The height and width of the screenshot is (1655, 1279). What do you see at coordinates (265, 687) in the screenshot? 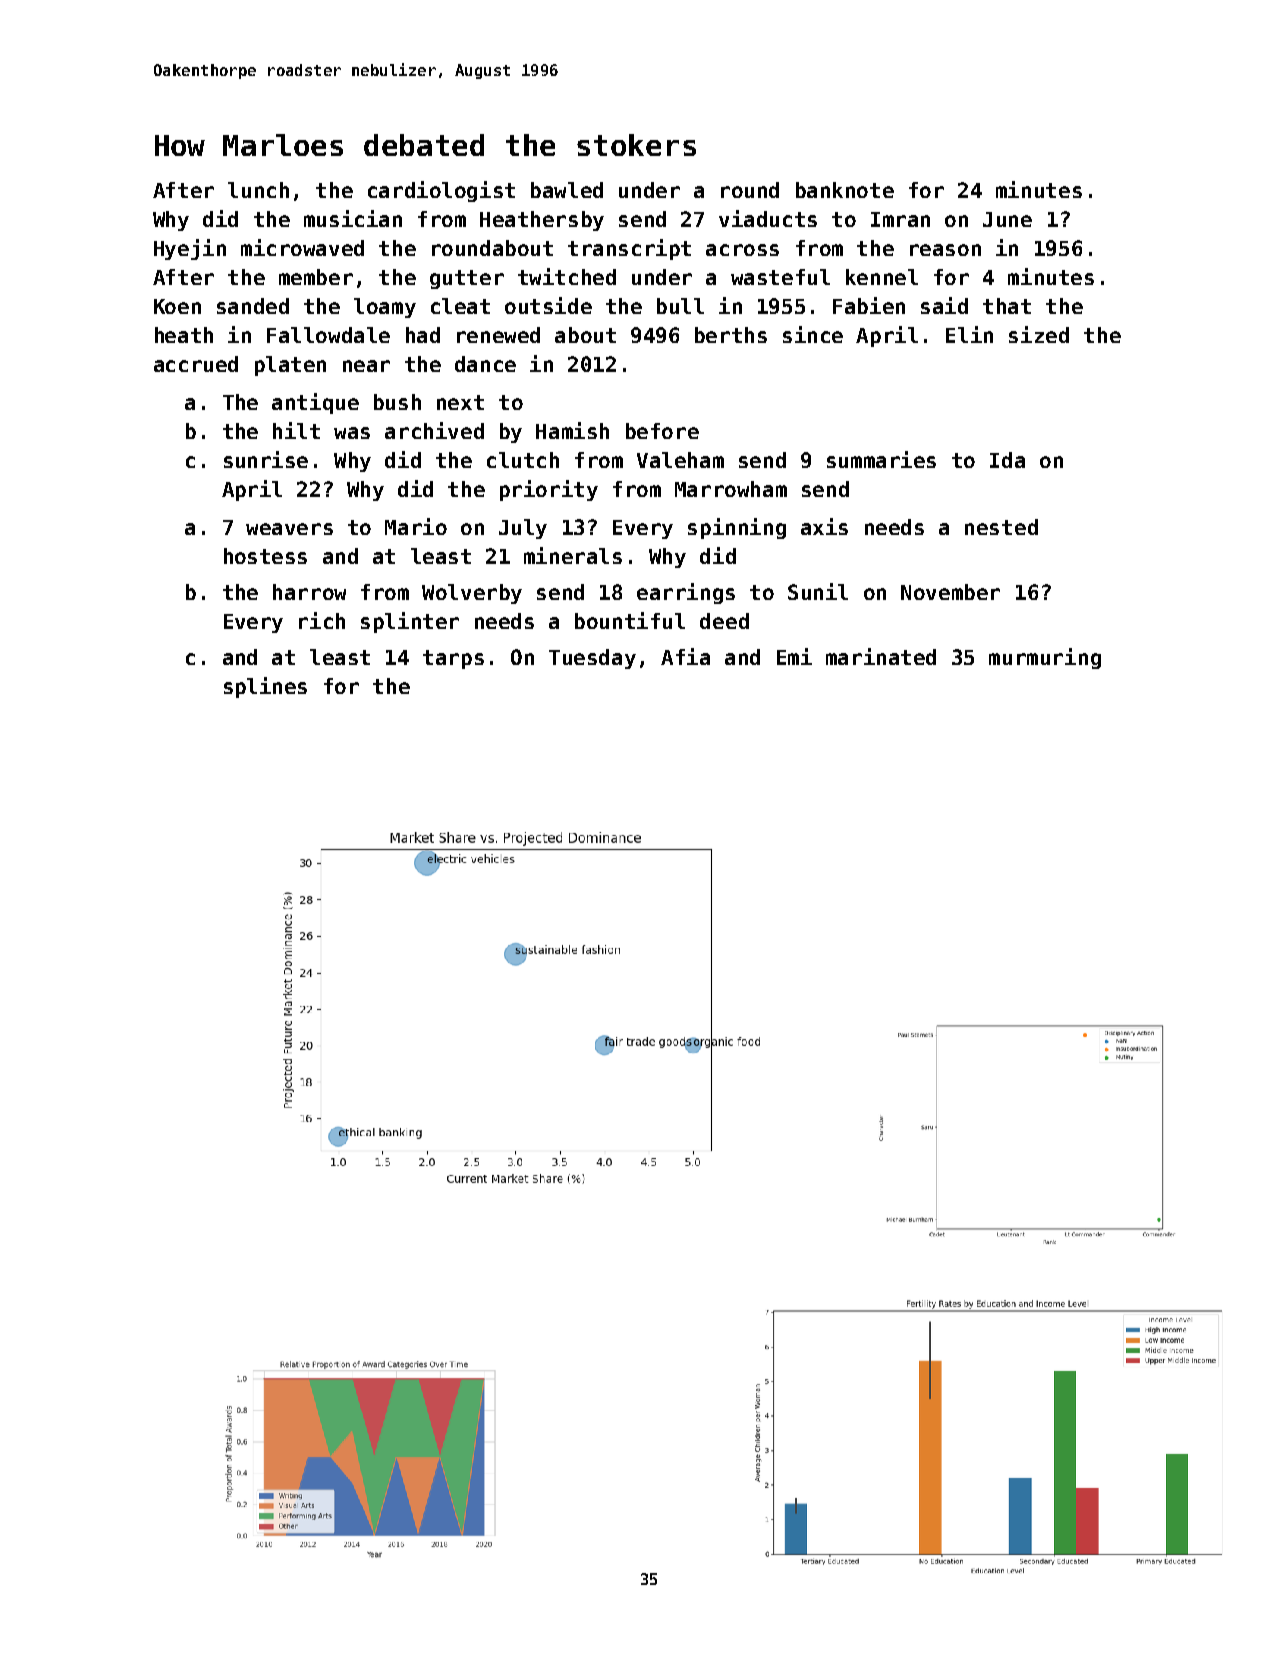
I see `splines` at bounding box center [265, 687].
